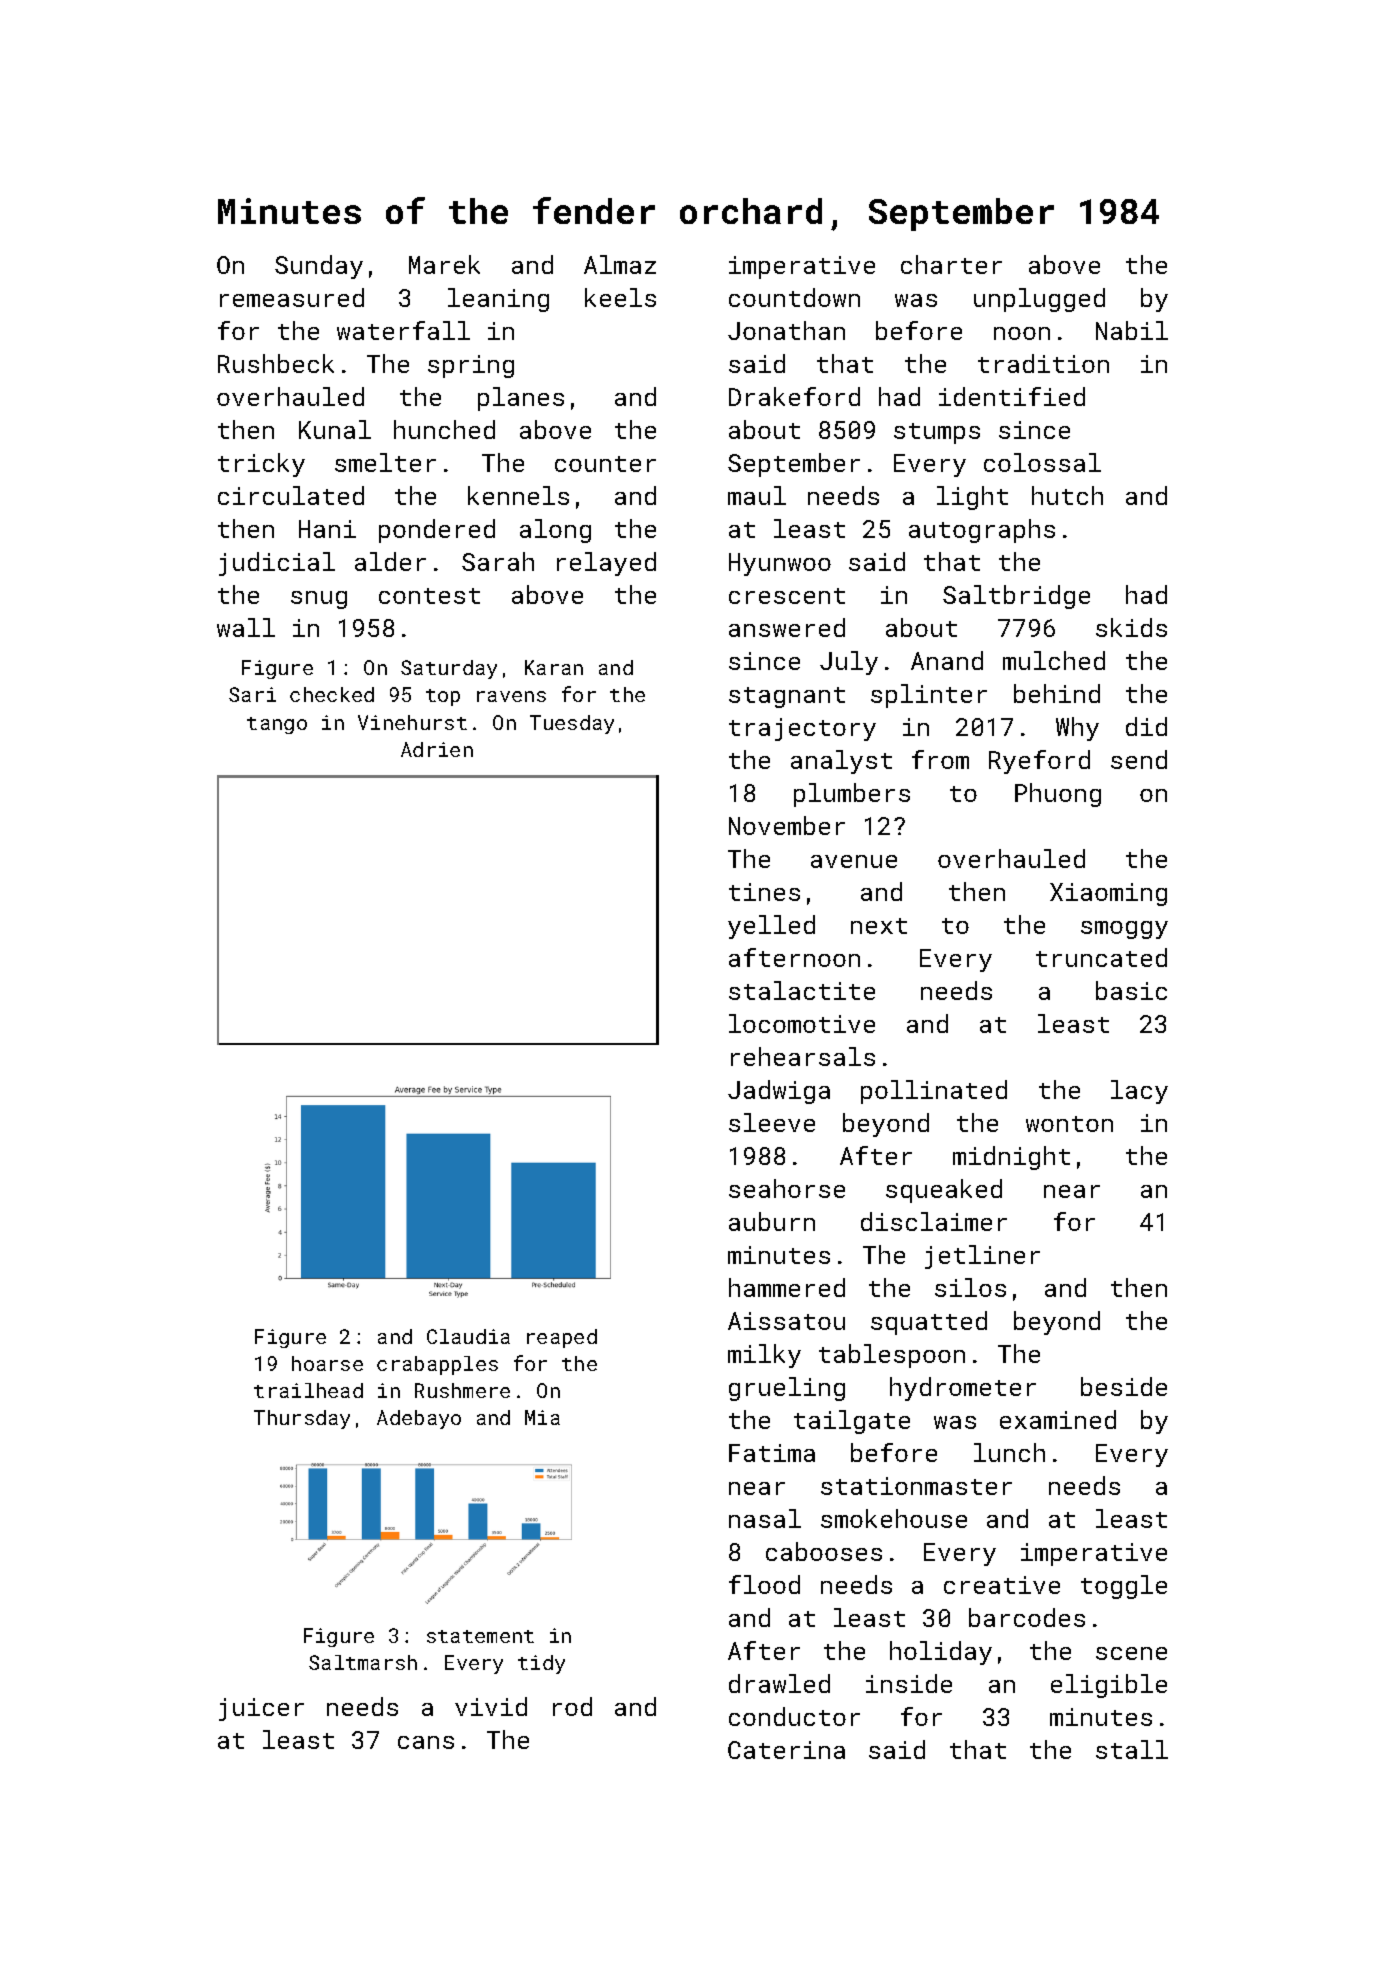  What do you see at coordinates (363, 1662) in the document?
I see `Saltmarsh` at bounding box center [363, 1662].
